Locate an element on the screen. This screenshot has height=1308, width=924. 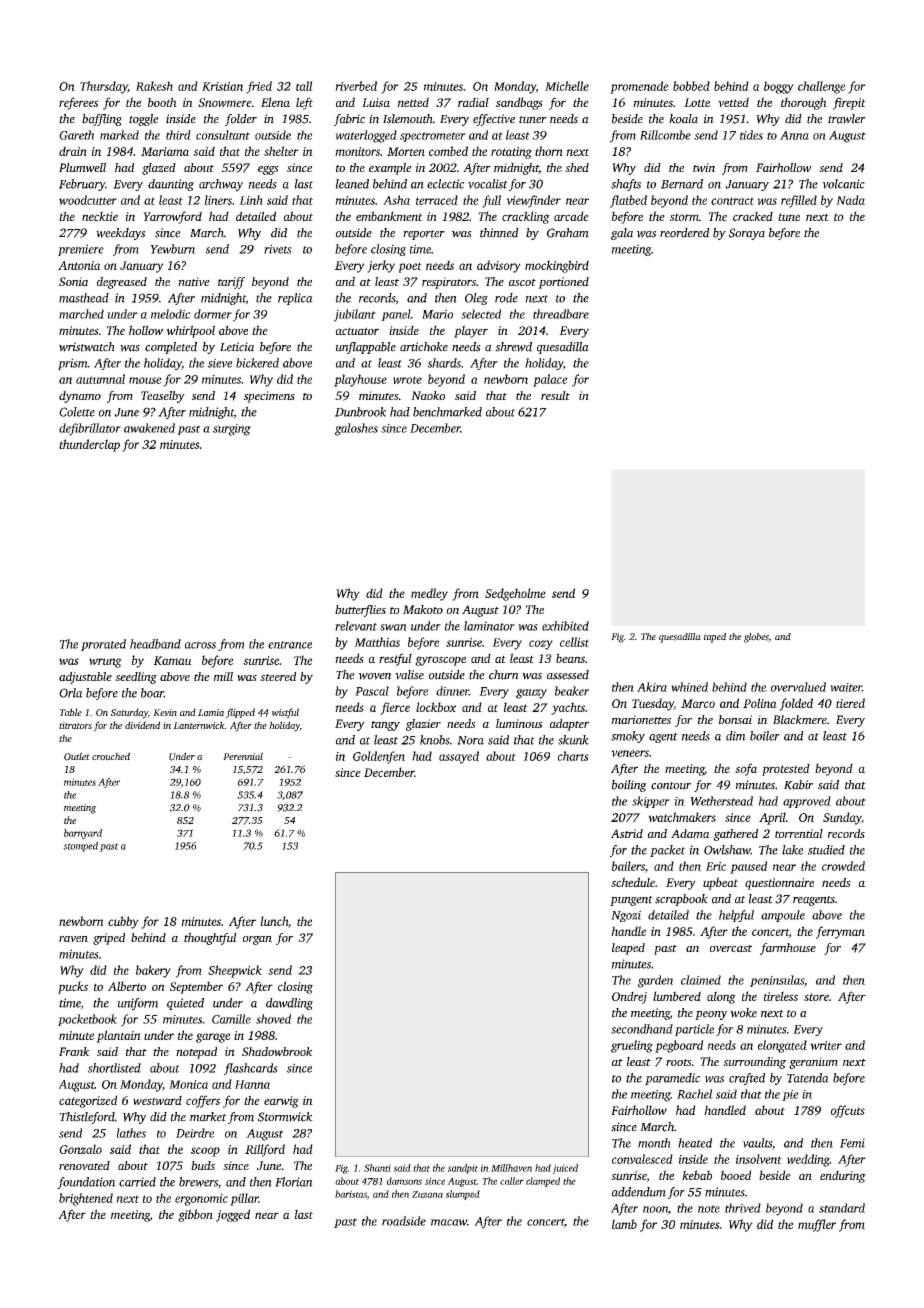
riverbed is located at coordinates (356, 86).
